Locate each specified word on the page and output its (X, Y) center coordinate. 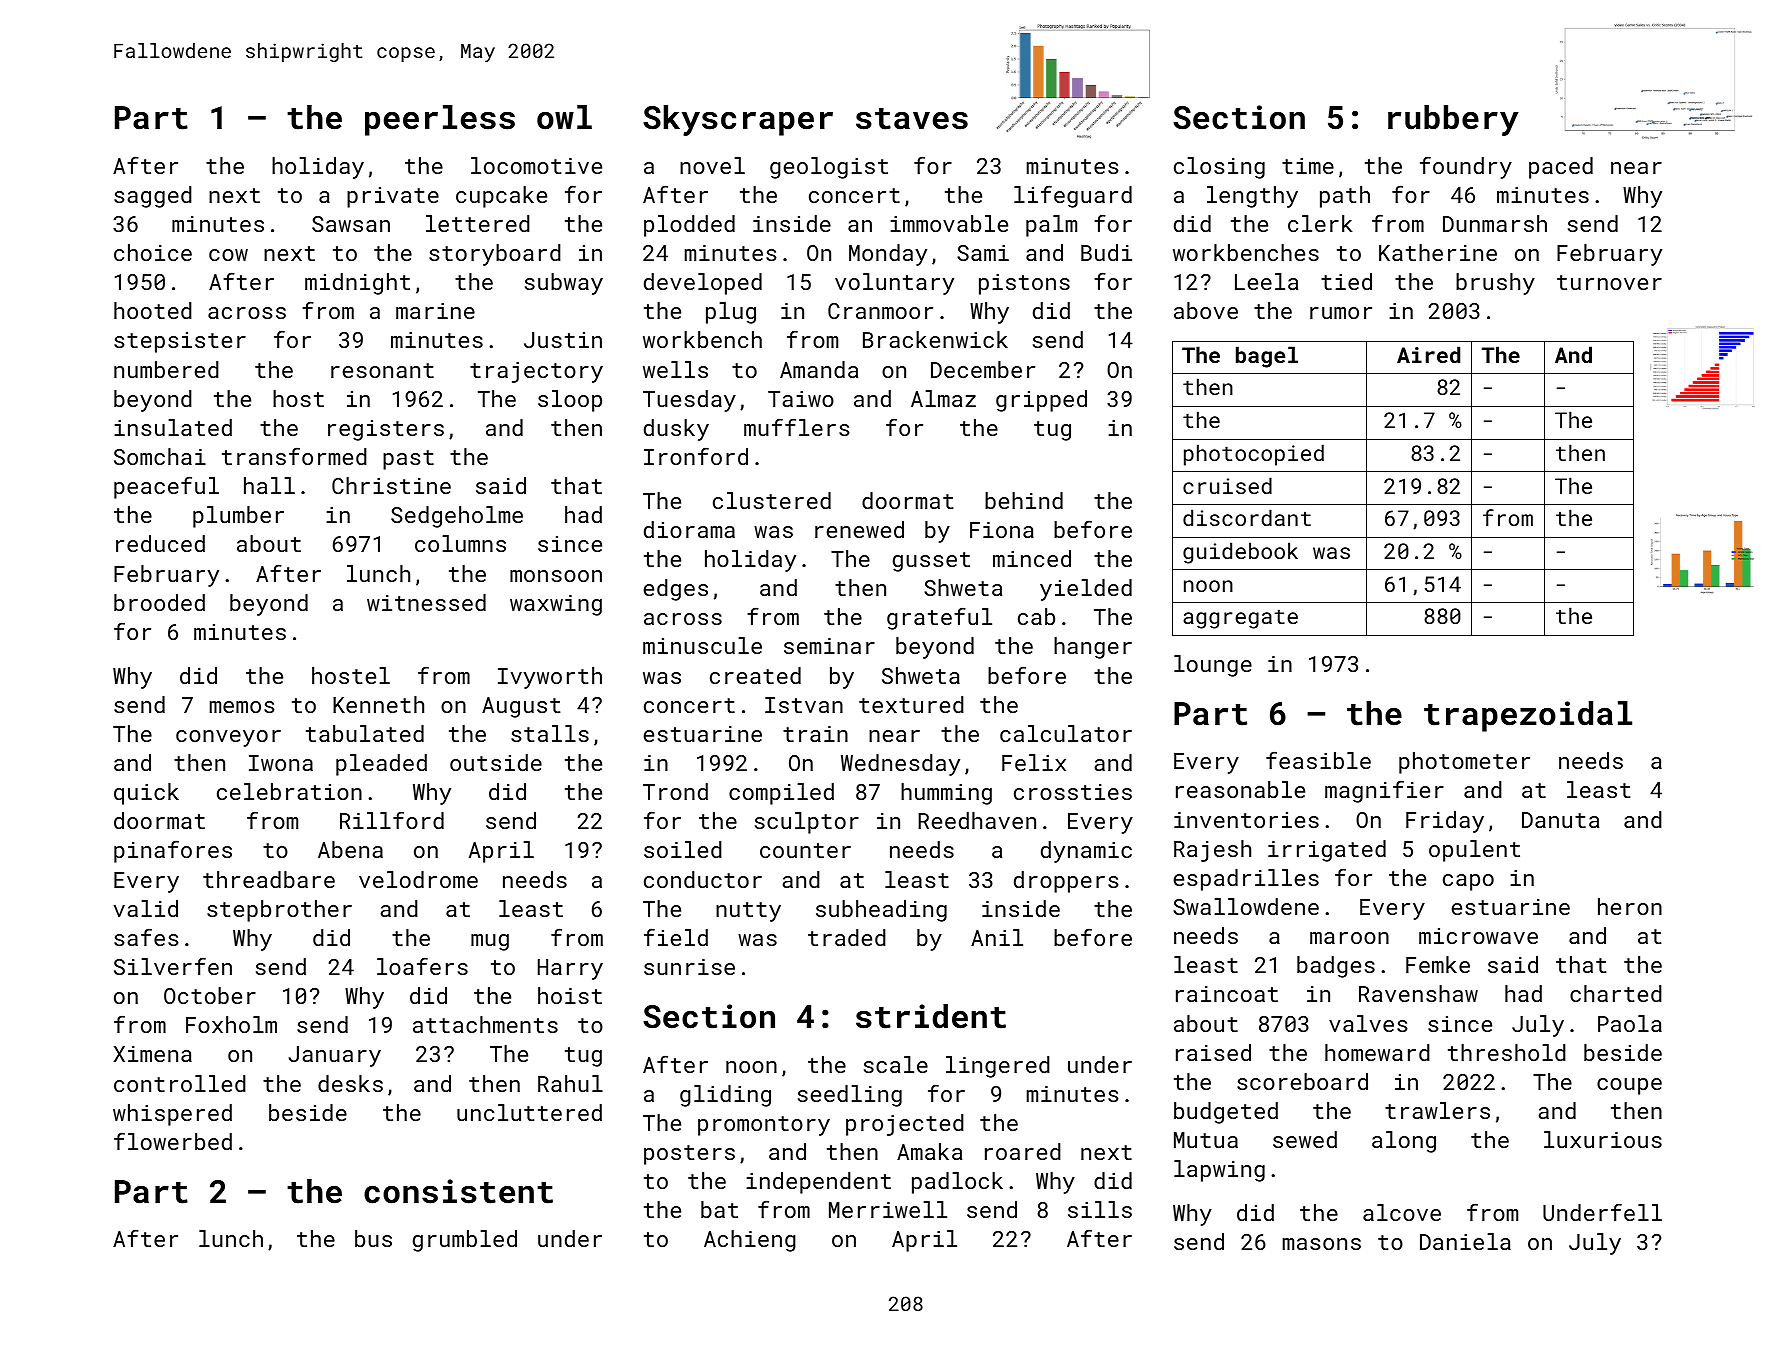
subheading (881, 911)
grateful (939, 618)
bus (373, 1238)
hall (269, 485)
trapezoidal (1528, 716)
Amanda (819, 369)
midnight (357, 284)
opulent (1474, 851)
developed (703, 284)
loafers (422, 966)
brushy (1495, 284)
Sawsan (351, 224)
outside (496, 762)
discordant (1247, 517)
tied (1346, 281)
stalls (550, 733)
